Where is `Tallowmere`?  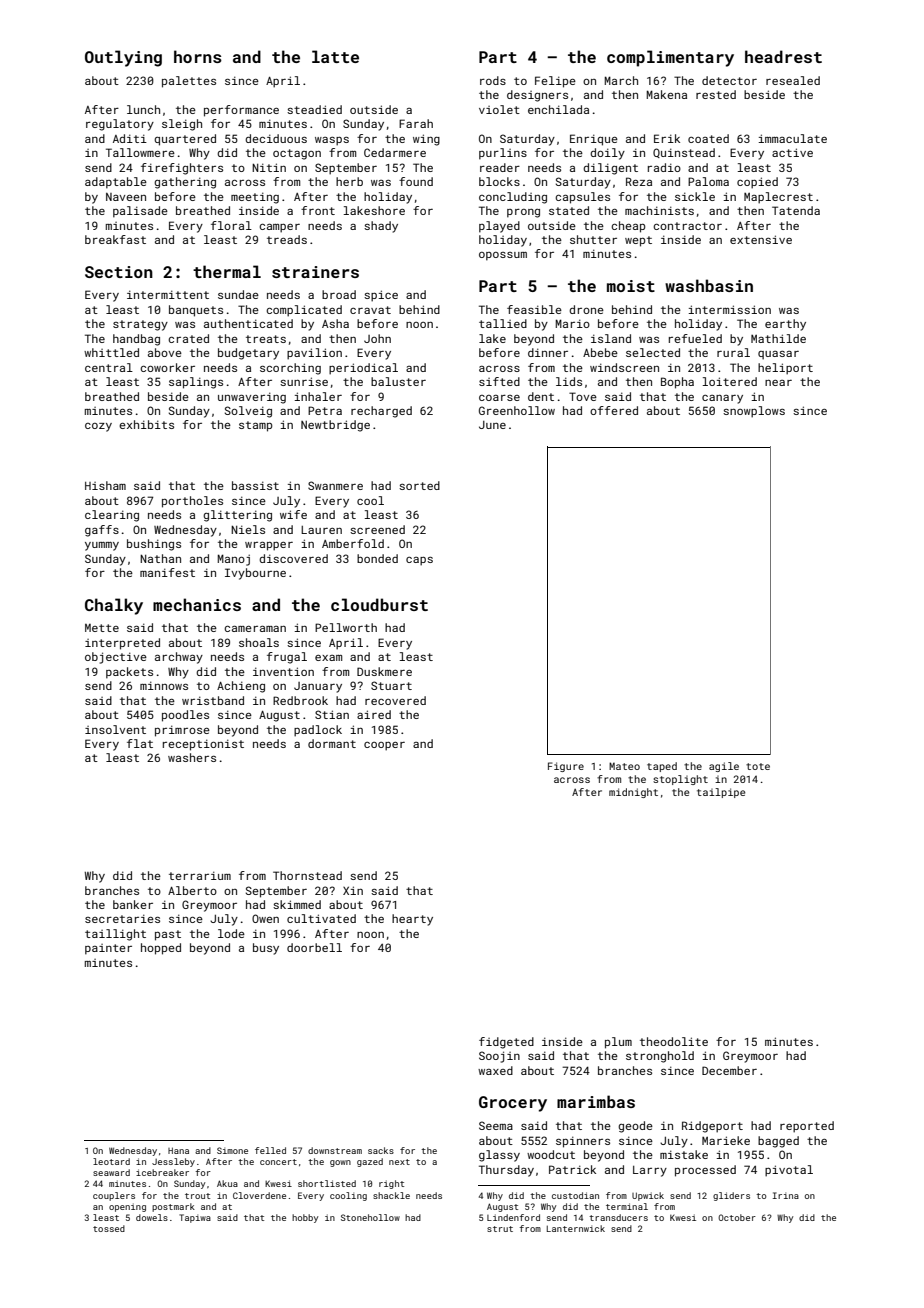 Tallowmere is located at coordinates (140, 152).
